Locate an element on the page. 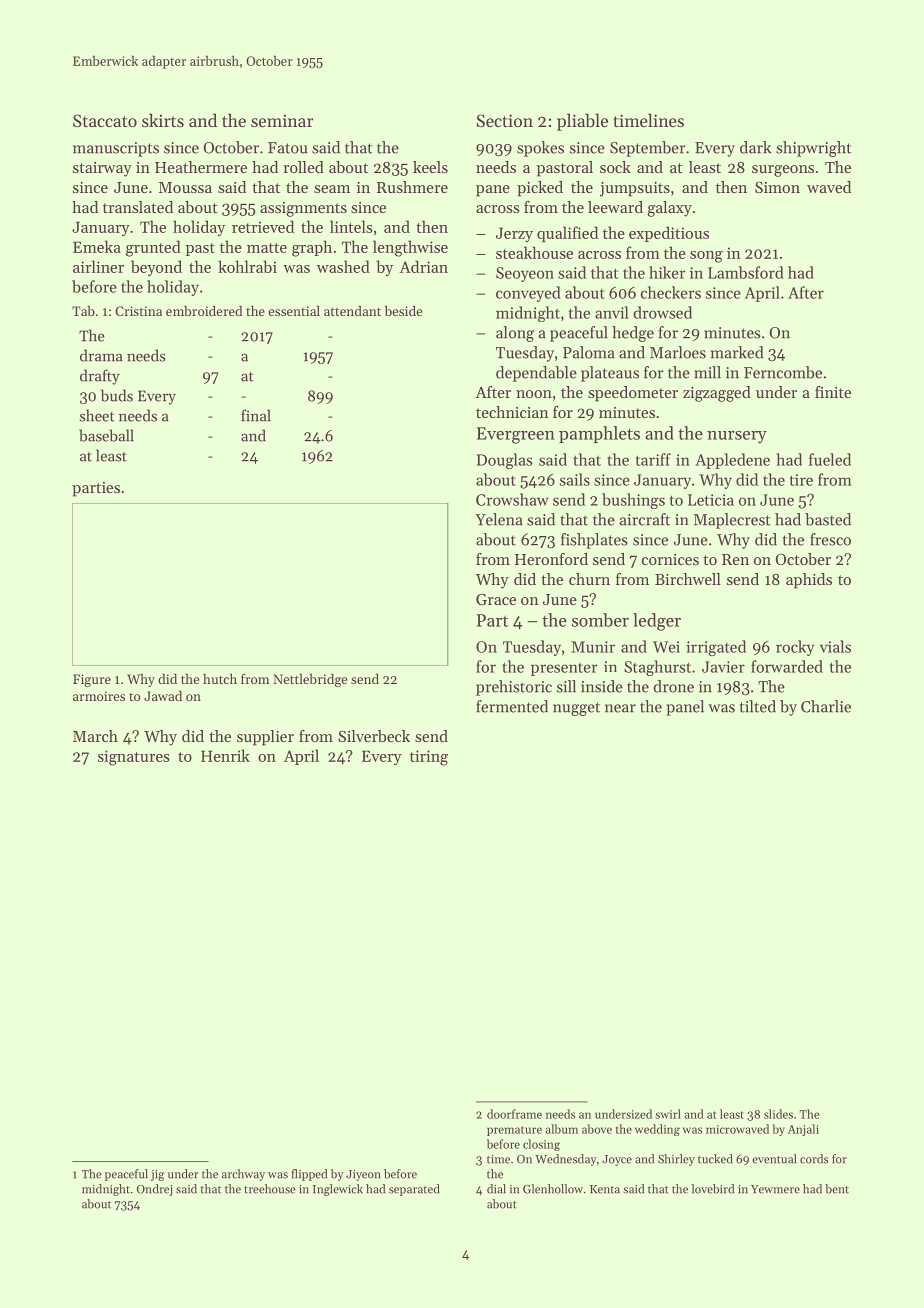  doorframe is located at coordinates (514, 1114).
